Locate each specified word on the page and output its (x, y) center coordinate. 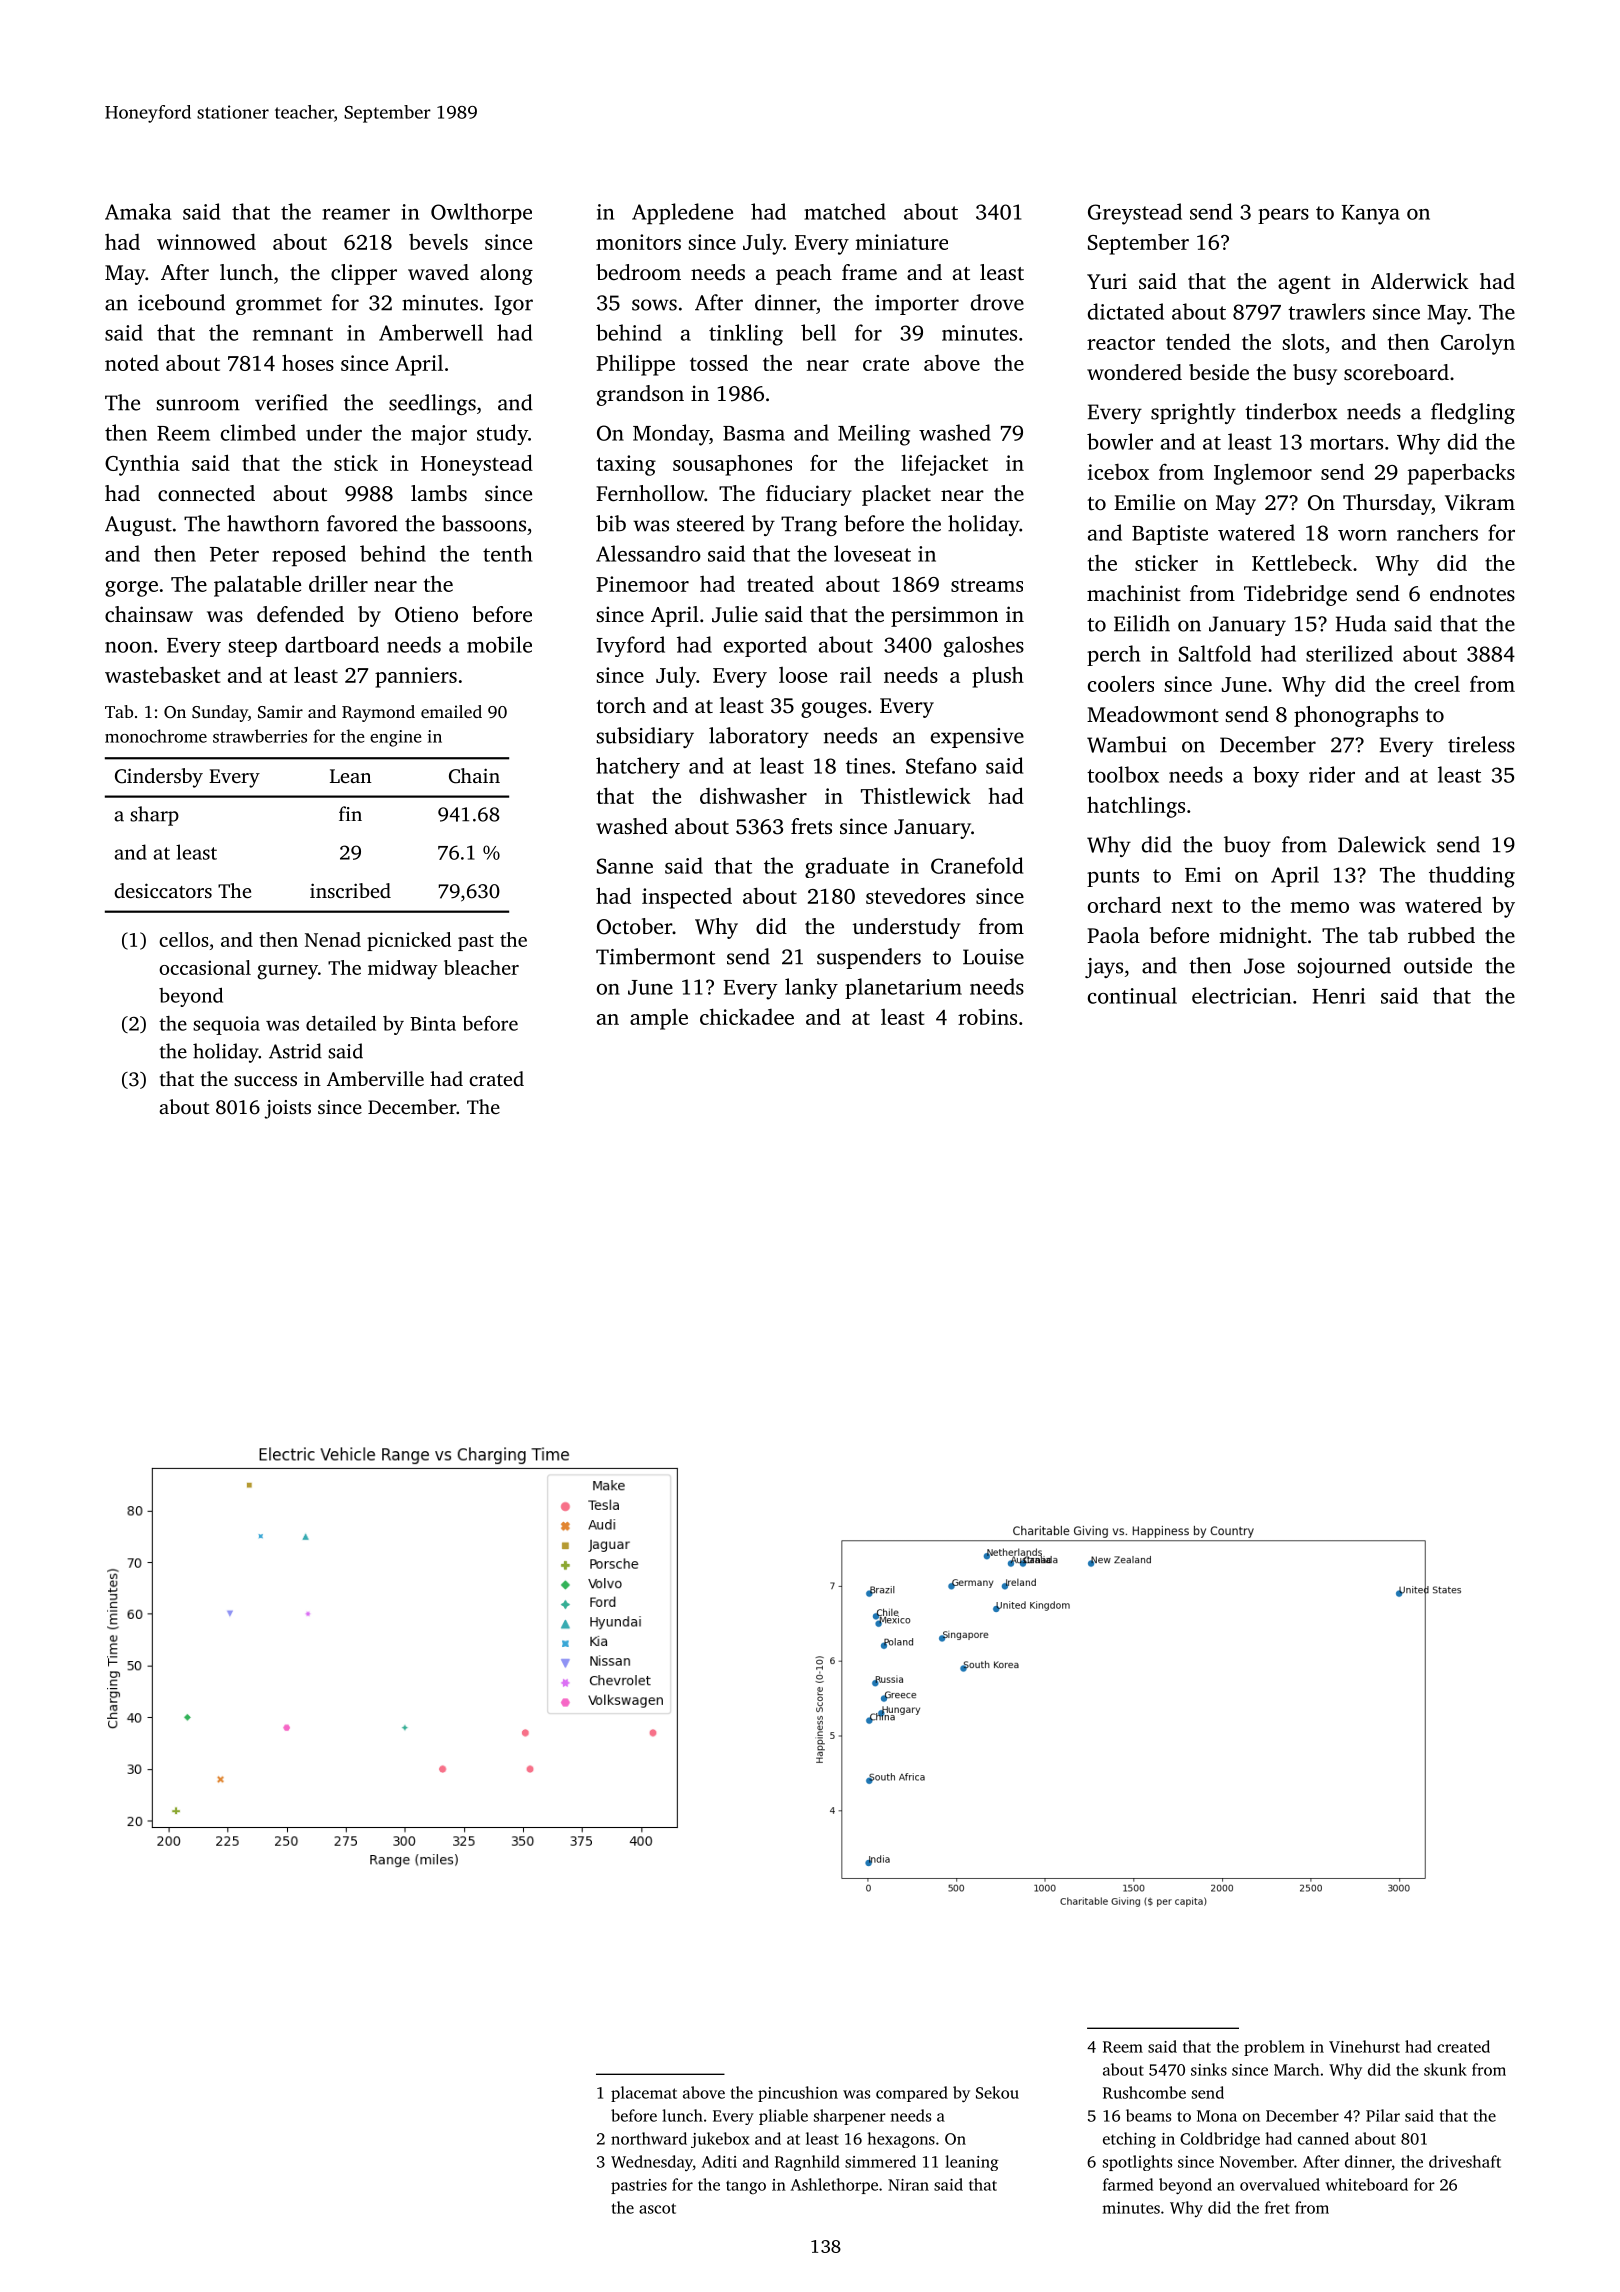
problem (1274, 2048)
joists (287, 1109)
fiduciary (809, 495)
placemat (644, 2094)
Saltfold (1215, 653)
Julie (735, 614)
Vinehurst (1364, 2046)
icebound (181, 302)
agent (1304, 285)
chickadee (747, 1016)
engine (396, 738)
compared (912, 2094)
